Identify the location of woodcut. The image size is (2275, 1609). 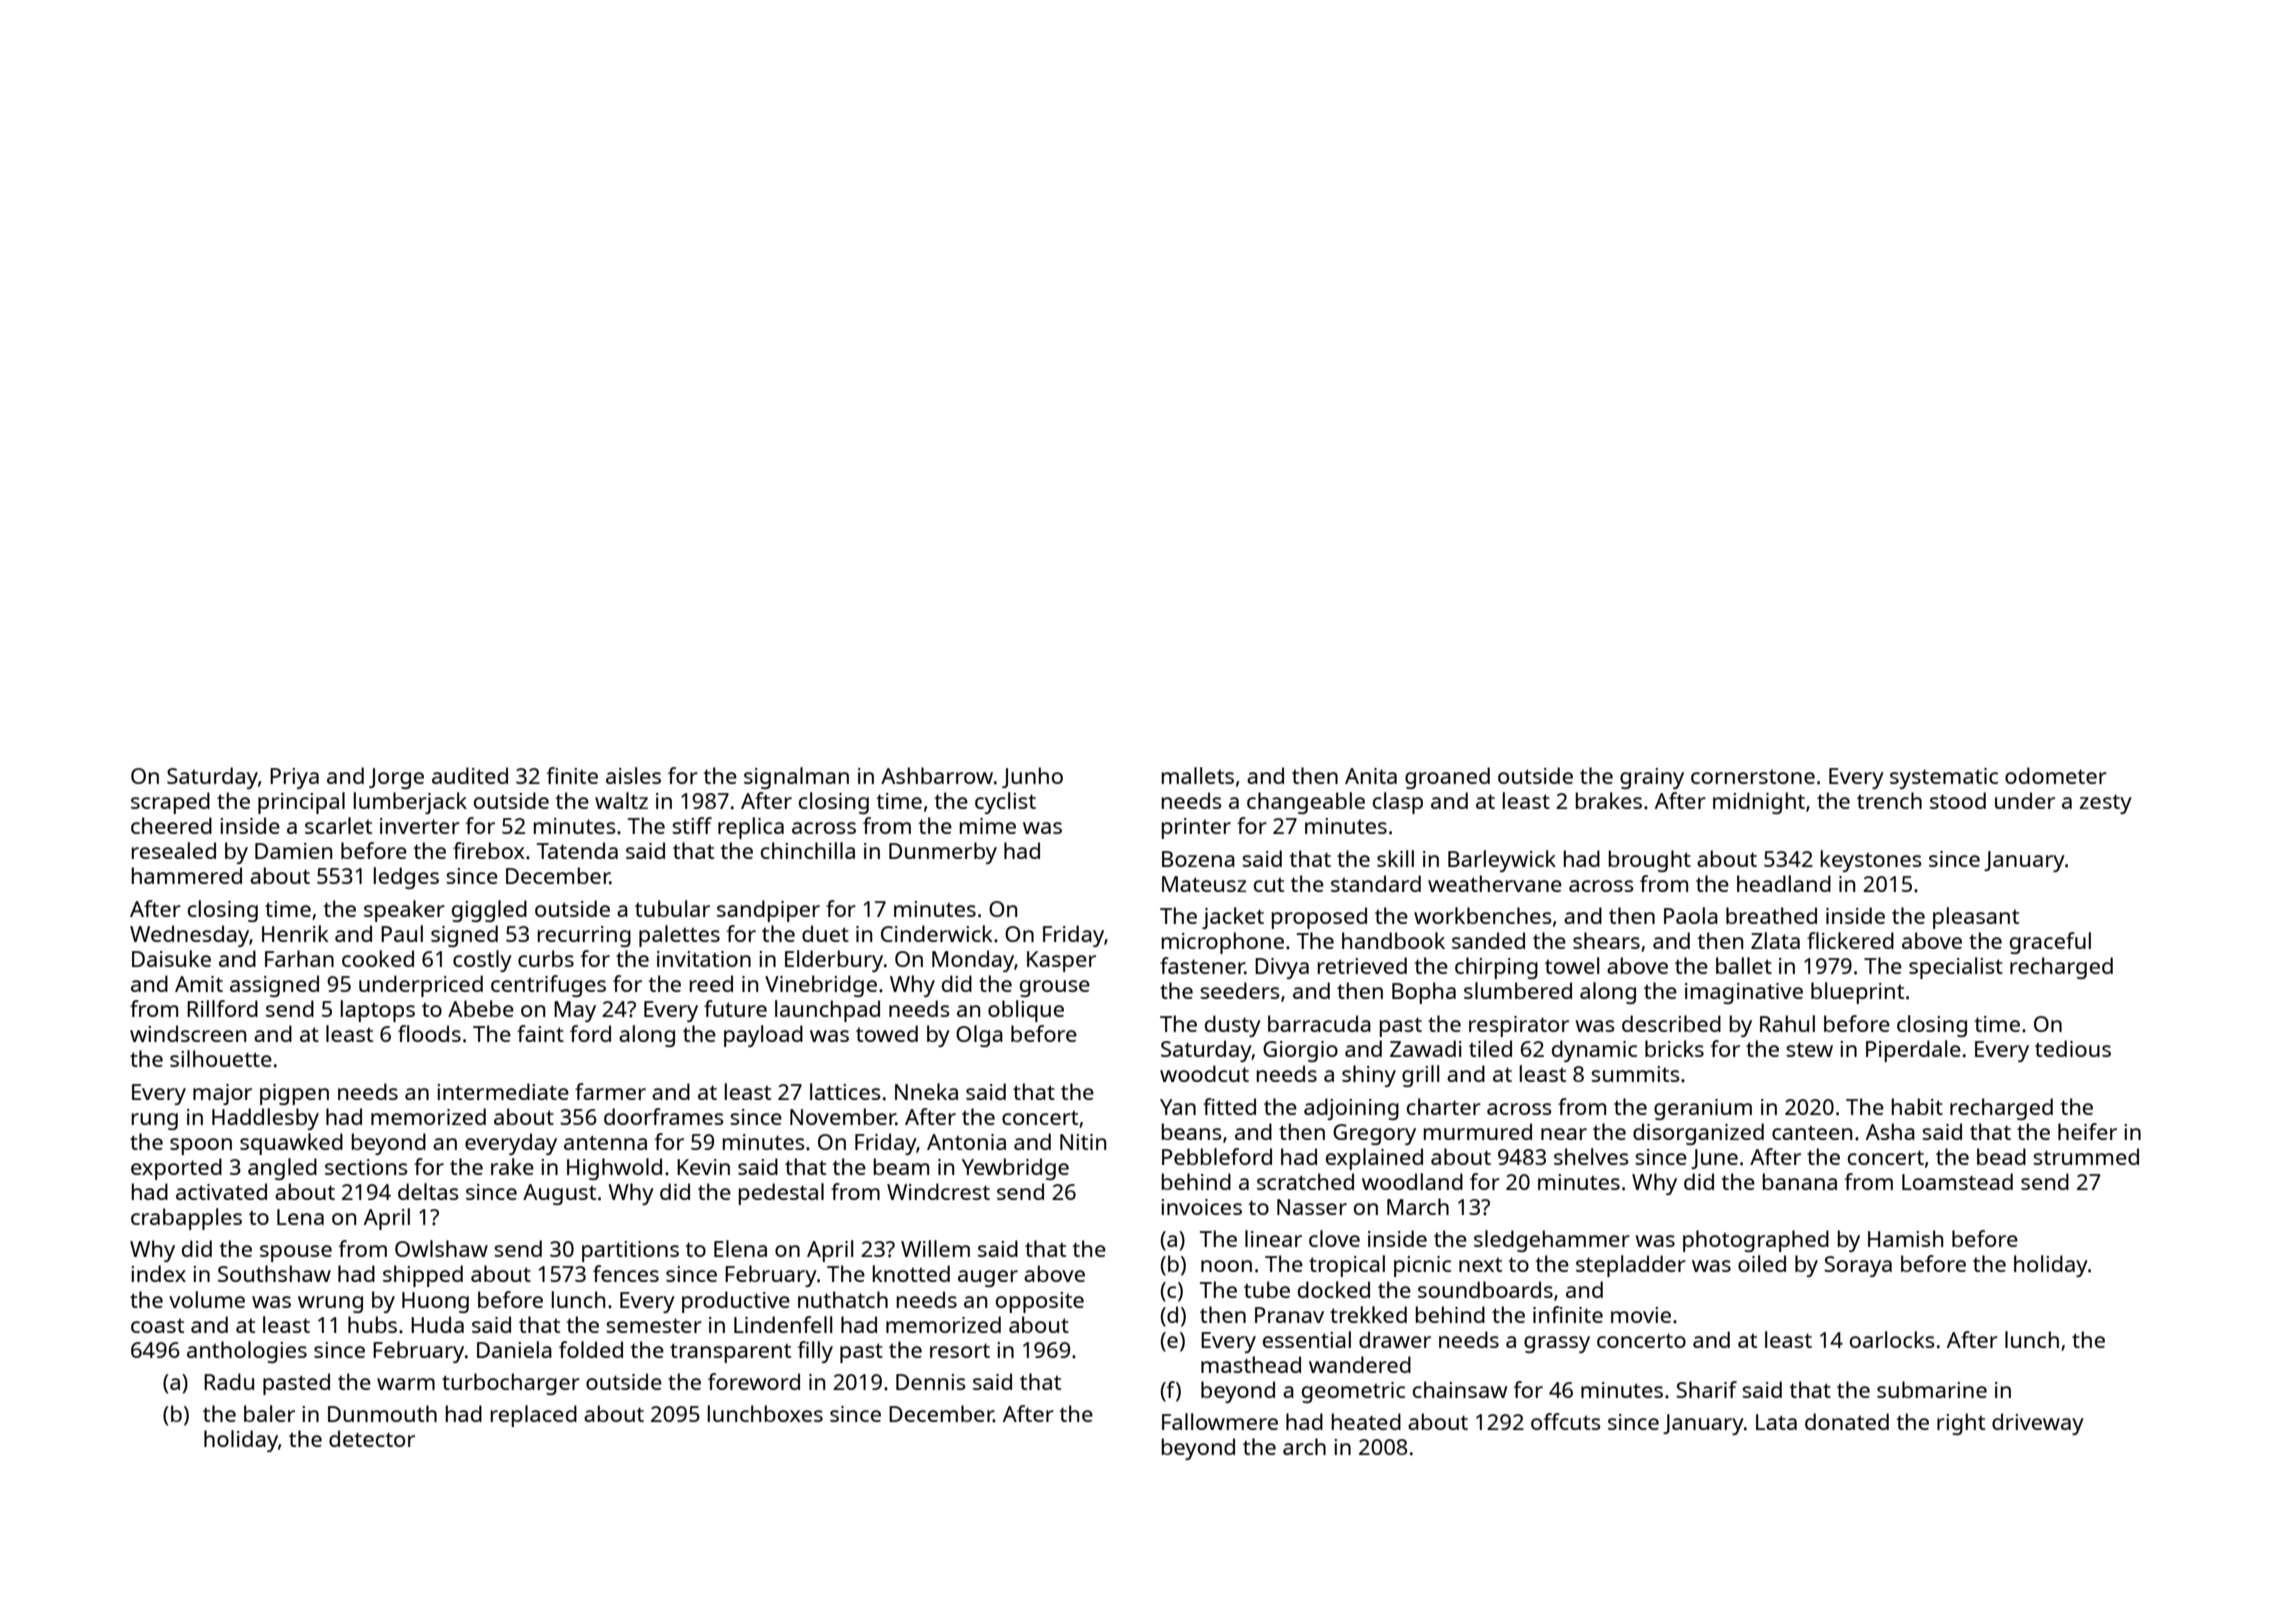
(1204, 1073).
